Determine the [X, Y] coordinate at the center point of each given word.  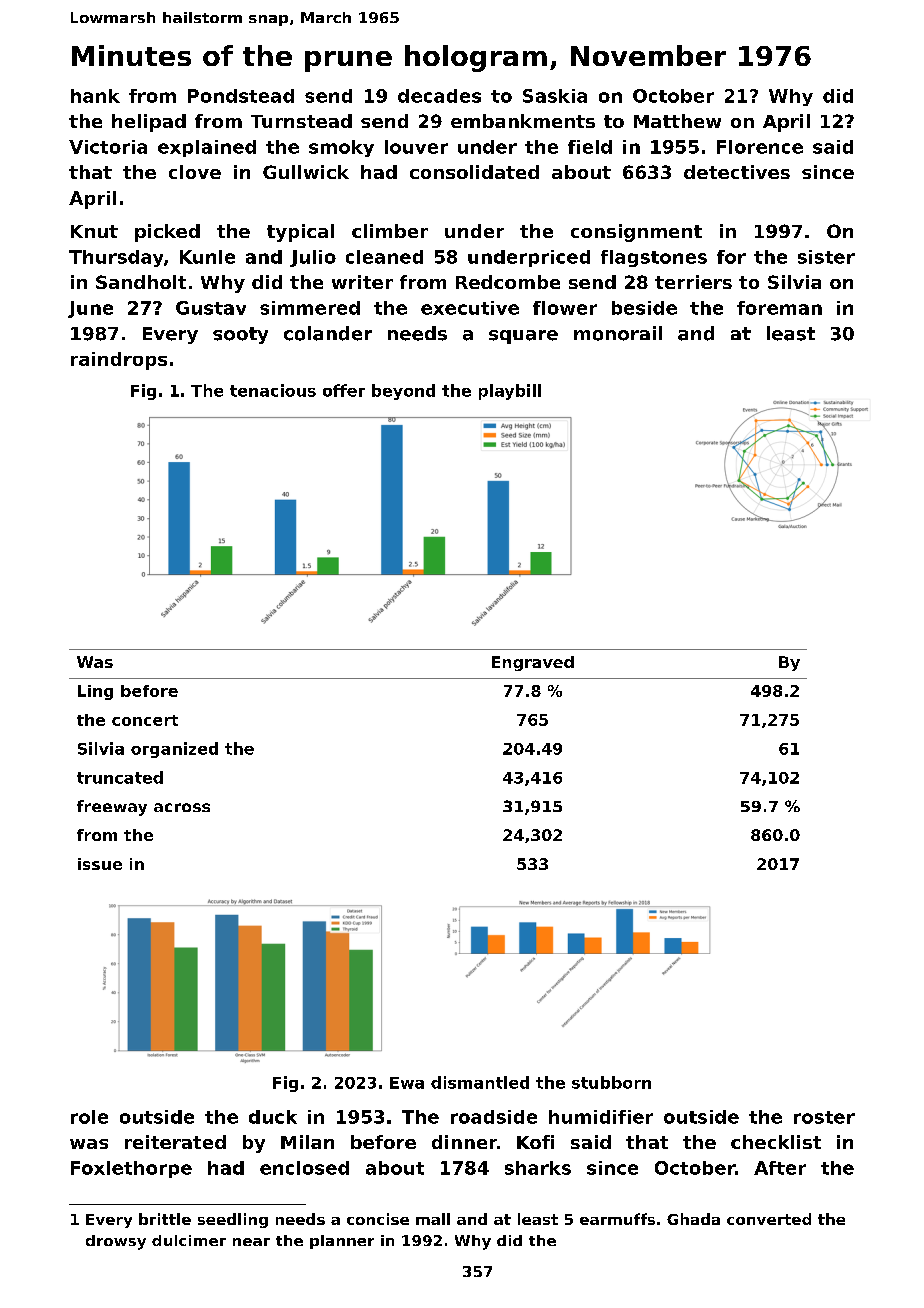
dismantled [480, 1082]
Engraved [533, 663]
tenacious [273, 390]
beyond [403, 392]
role [89, 1117]
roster [824, 1117]
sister [826, 257]
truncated [120, 777]
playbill [510, 392]
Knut [94, 231]
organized [174, 750]
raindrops [119, 361]
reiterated [175, 1142]
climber [390, 231]
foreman [779, 308]
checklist [776, 1142]
